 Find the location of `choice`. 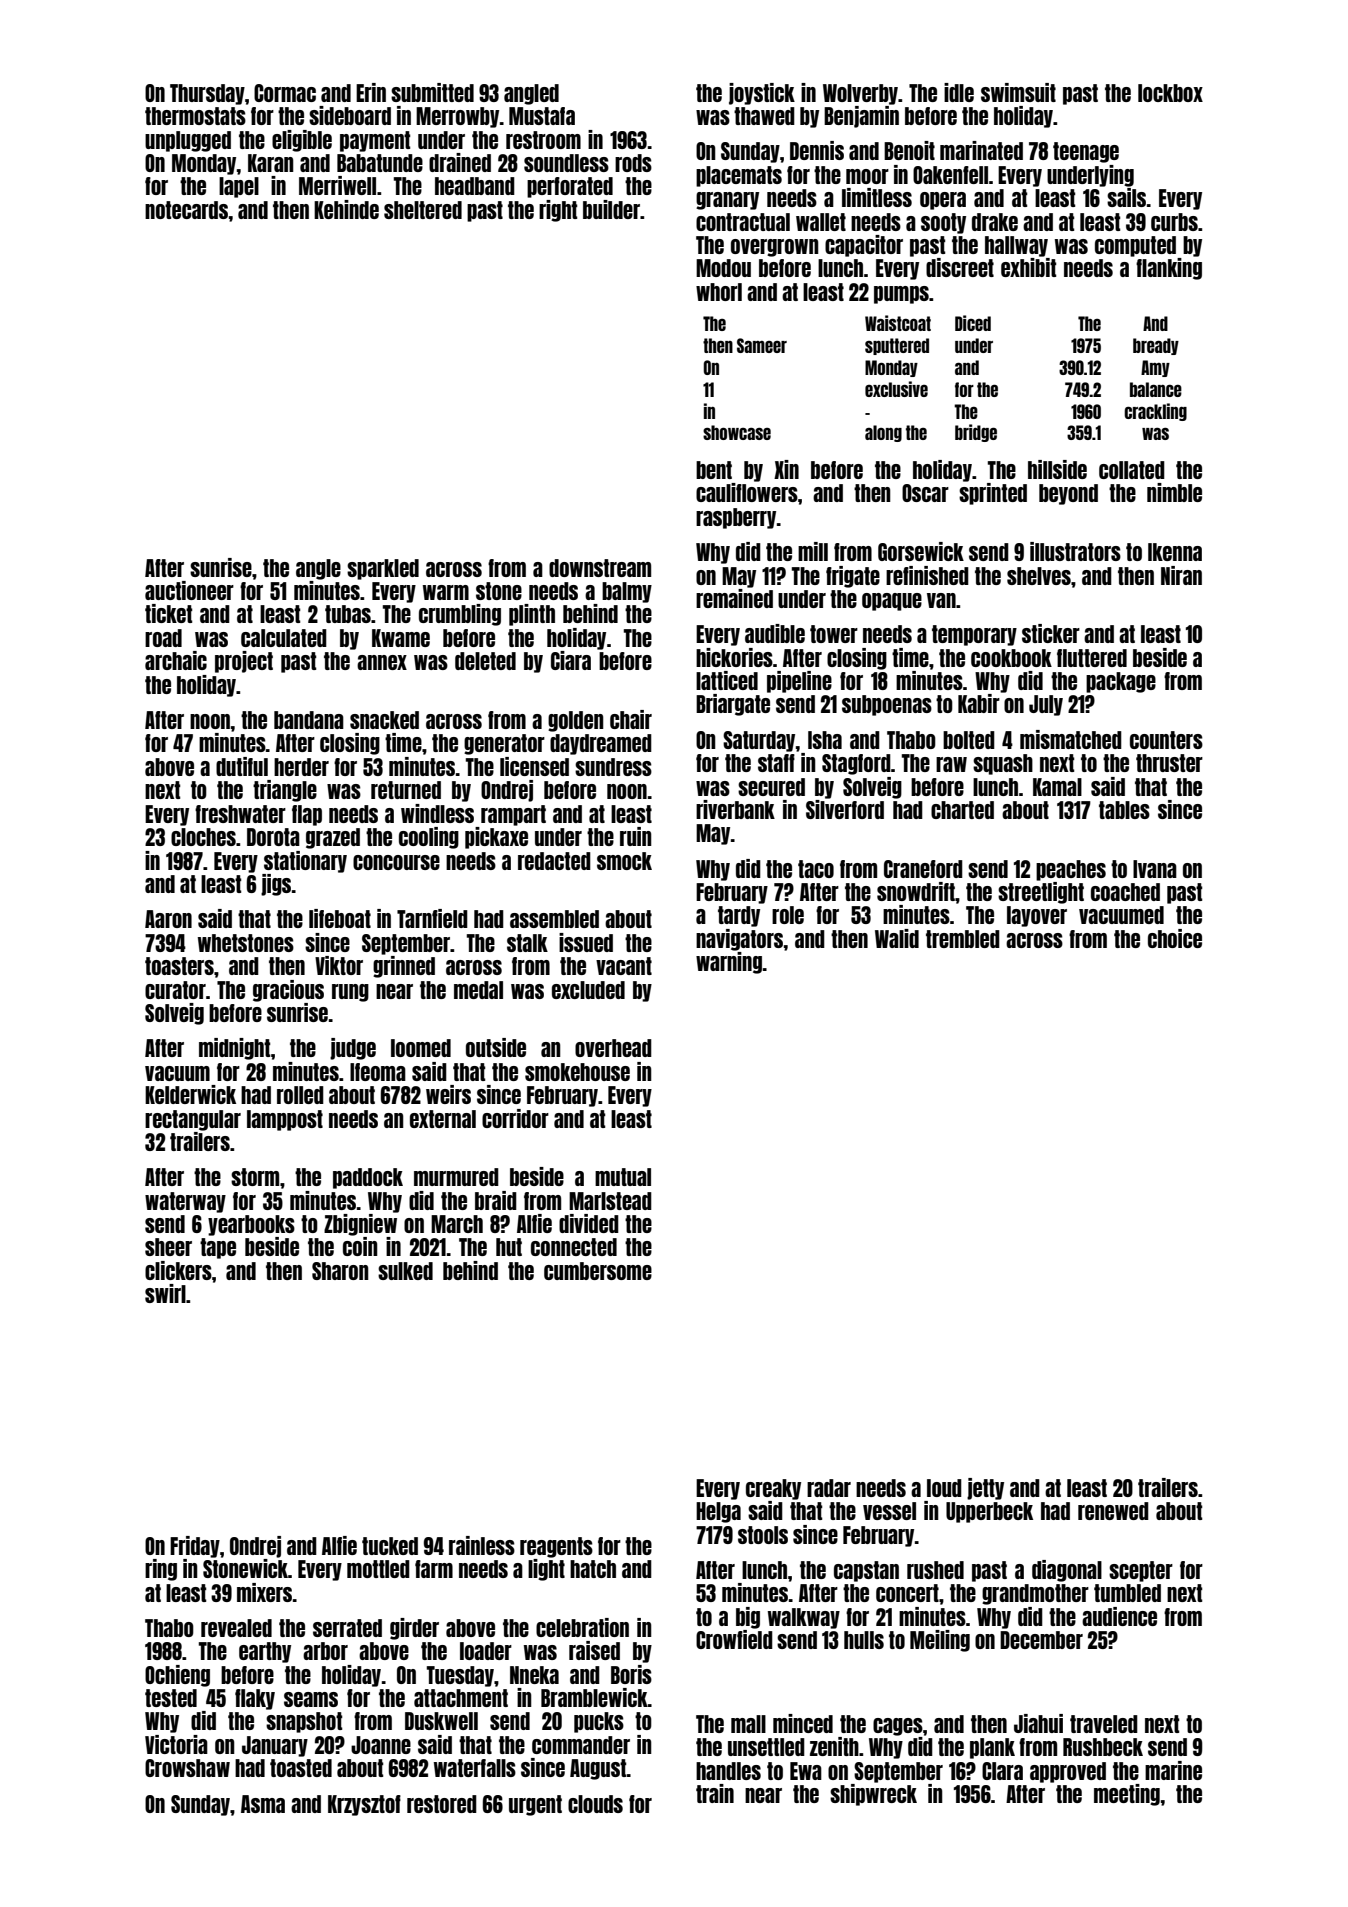

choice is located at coordinates (1175, 938).
